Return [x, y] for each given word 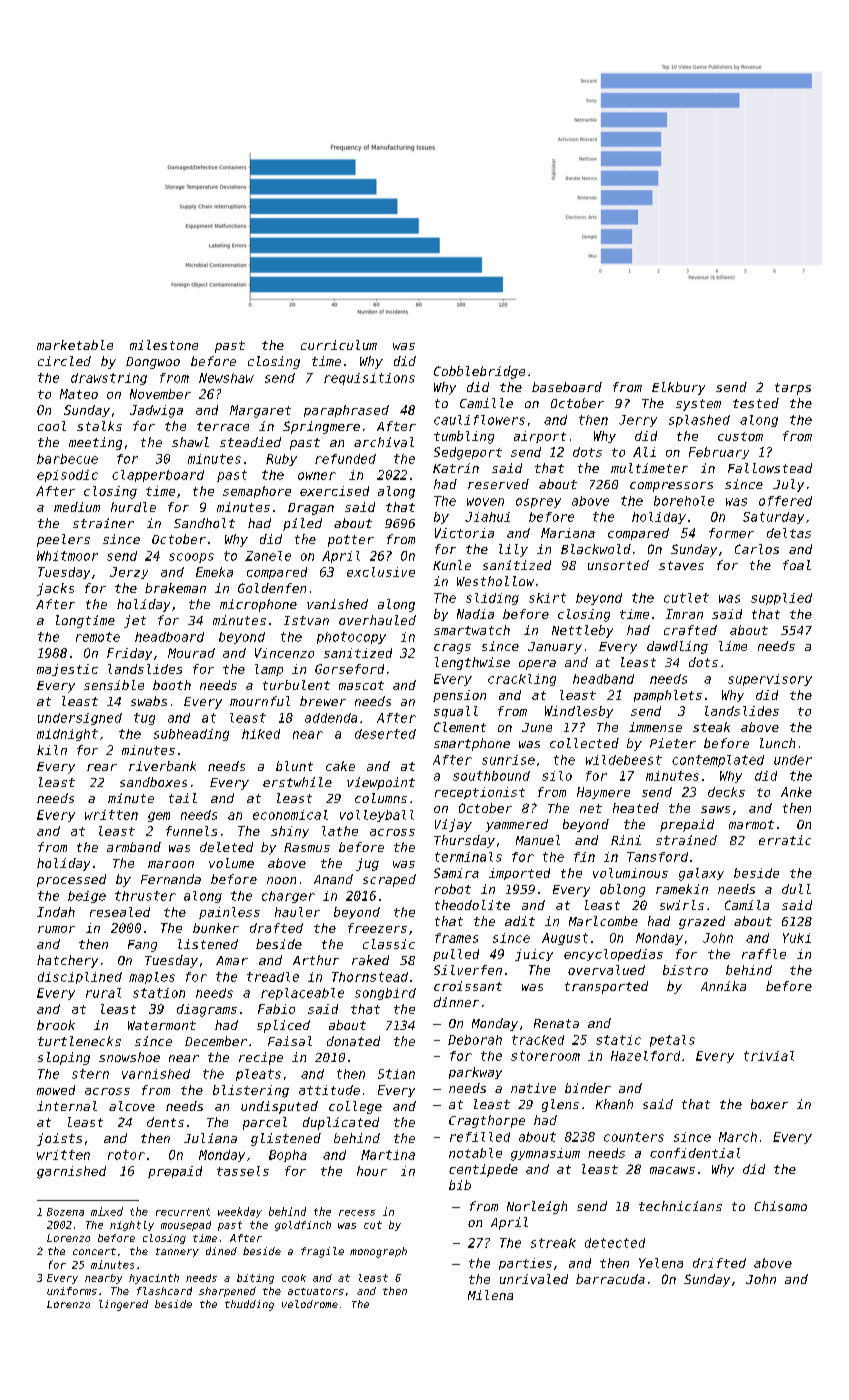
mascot [361, 685]
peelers [63, 540]
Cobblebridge [479, 372]
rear [102, 767]
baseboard [567, 387]
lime [733, 646]
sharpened [227, 1292]
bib [460, 1185]
